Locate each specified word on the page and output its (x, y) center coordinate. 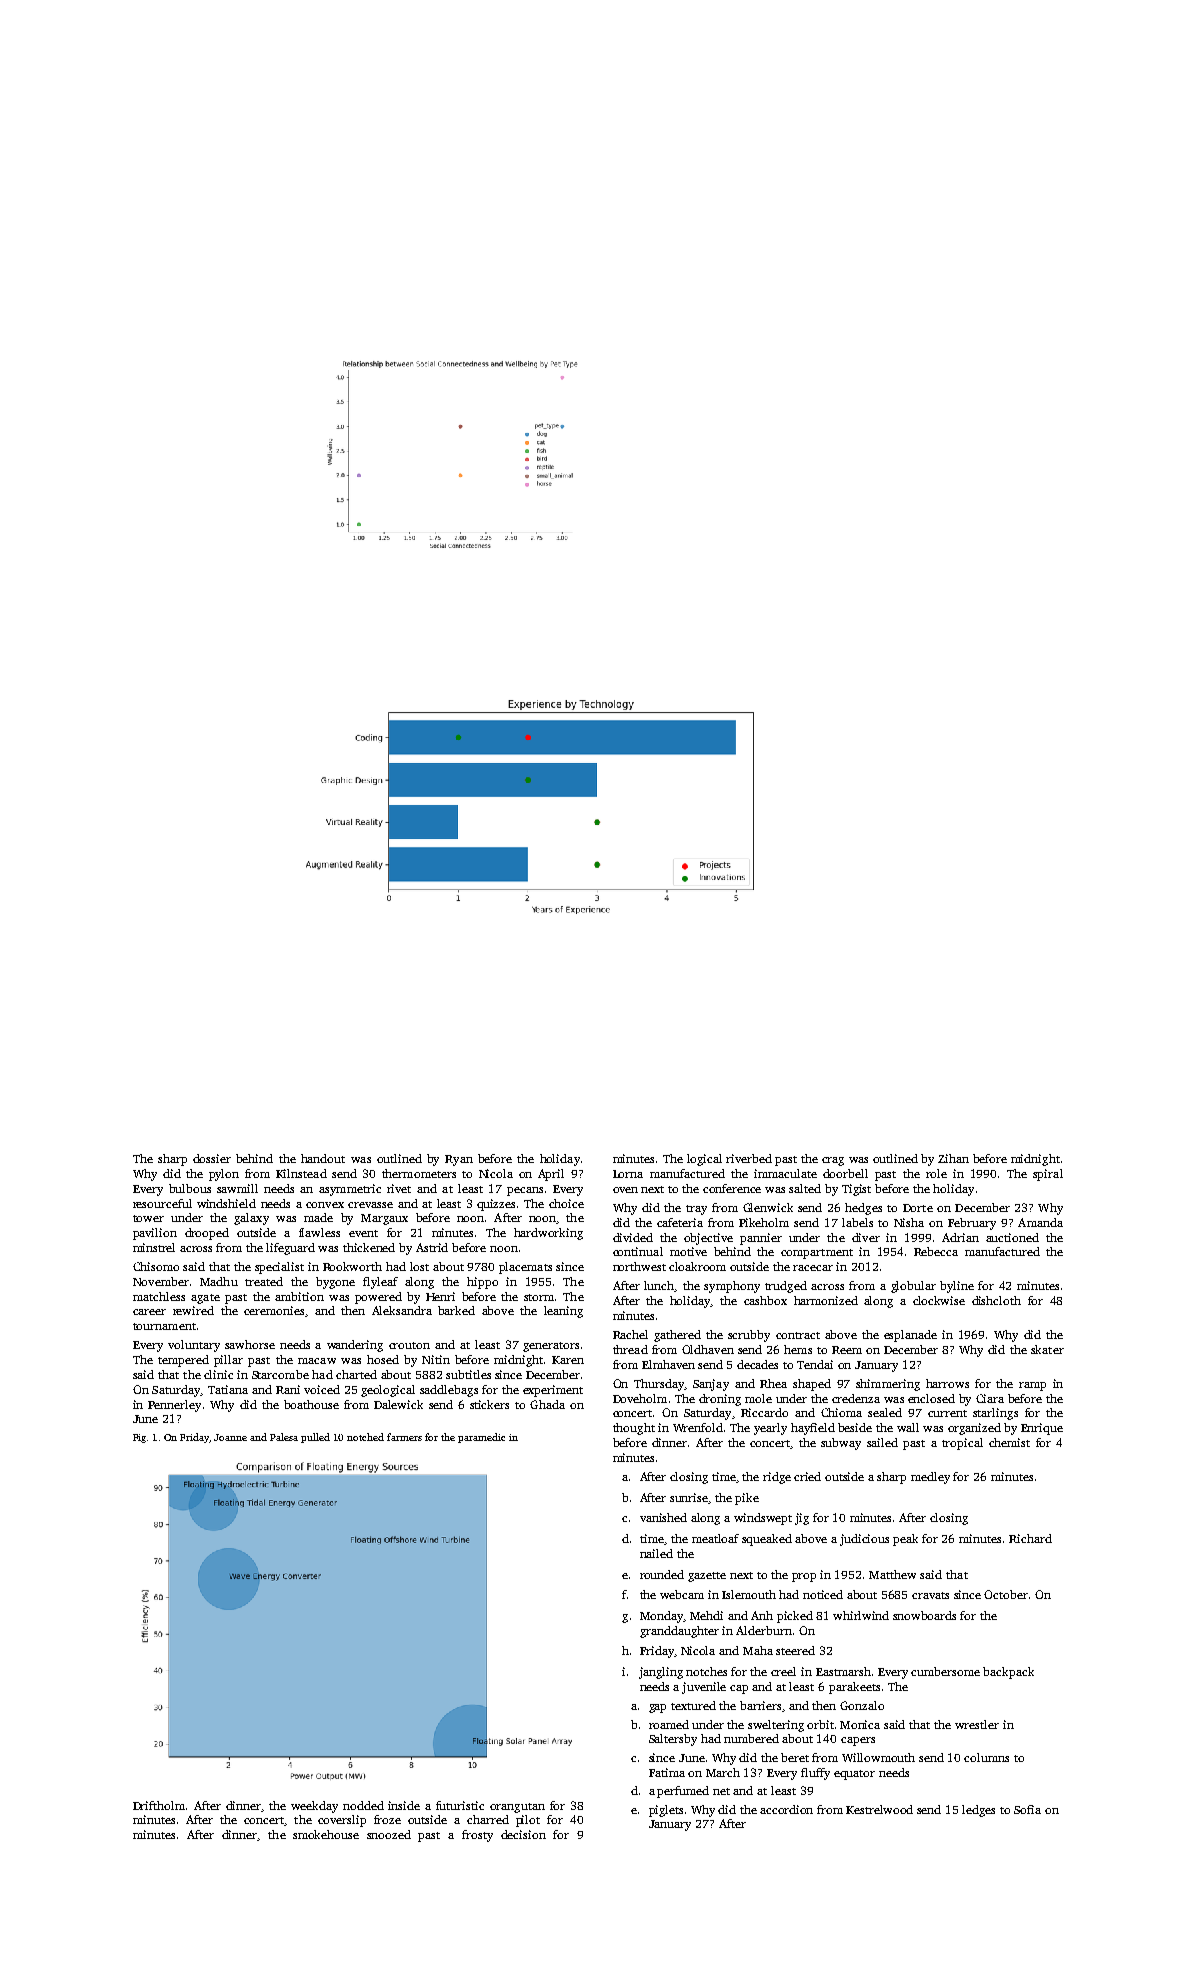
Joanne (230, 1437)
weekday (314, 1807)
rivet (399, 1188)
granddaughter (679, 1632)
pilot (528, 1821)
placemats (525, 1268)
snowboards (924, 1615)
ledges (978, 1811)
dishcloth (996, 1300)
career (149, 1312)
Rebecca (936, 1251)
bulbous (190, 1188)
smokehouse (326, 1834)
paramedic (481, 1438)
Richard (1030, 1538)
